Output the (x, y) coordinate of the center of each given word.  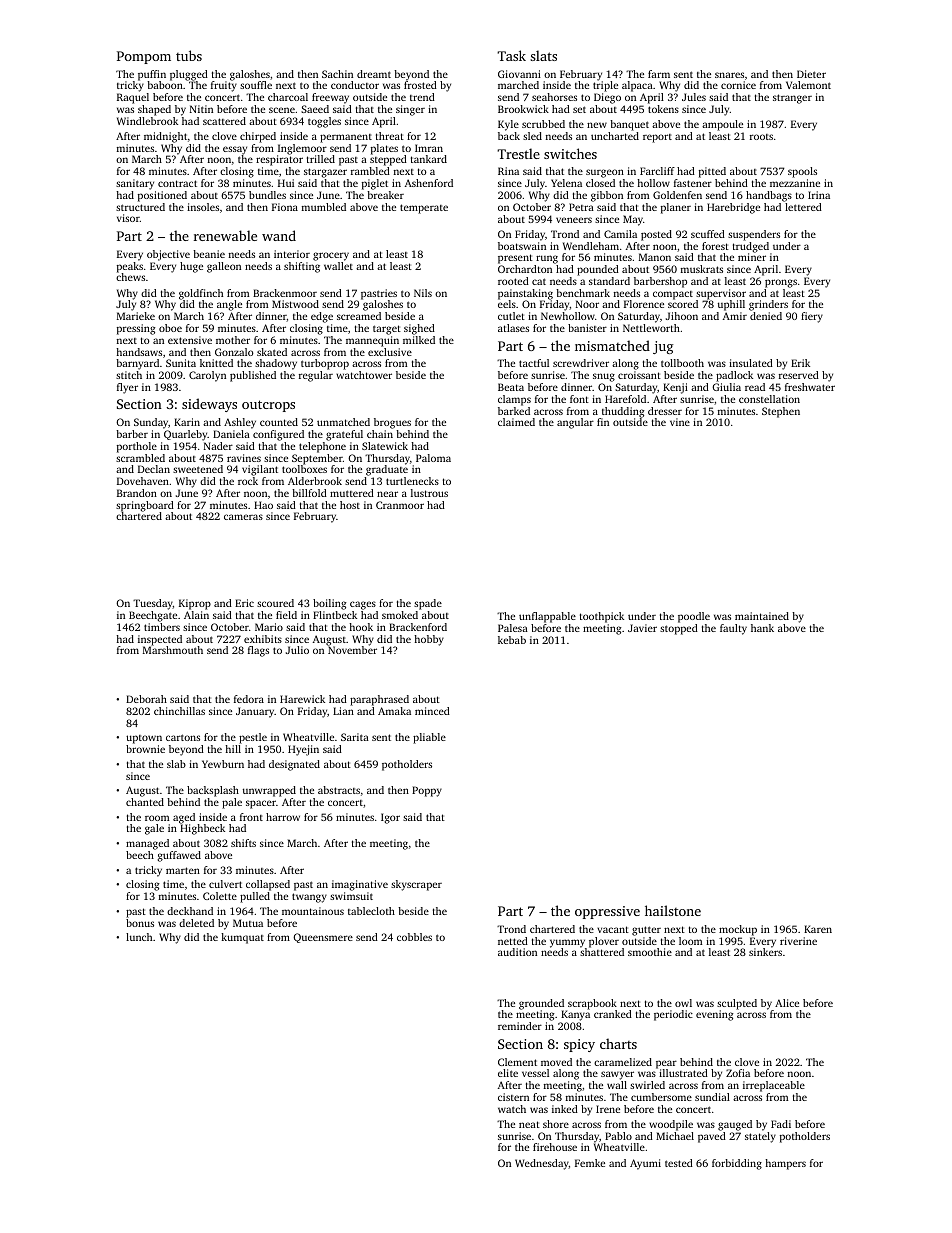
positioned (162, 196)
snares (729, 75)
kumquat (242, 938)
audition (517, 952)
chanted (145, 802)
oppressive (607, 912)
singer (410, 110)
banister (587, 328)
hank (762, 628)
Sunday (151, 423)
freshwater (810, 387)
